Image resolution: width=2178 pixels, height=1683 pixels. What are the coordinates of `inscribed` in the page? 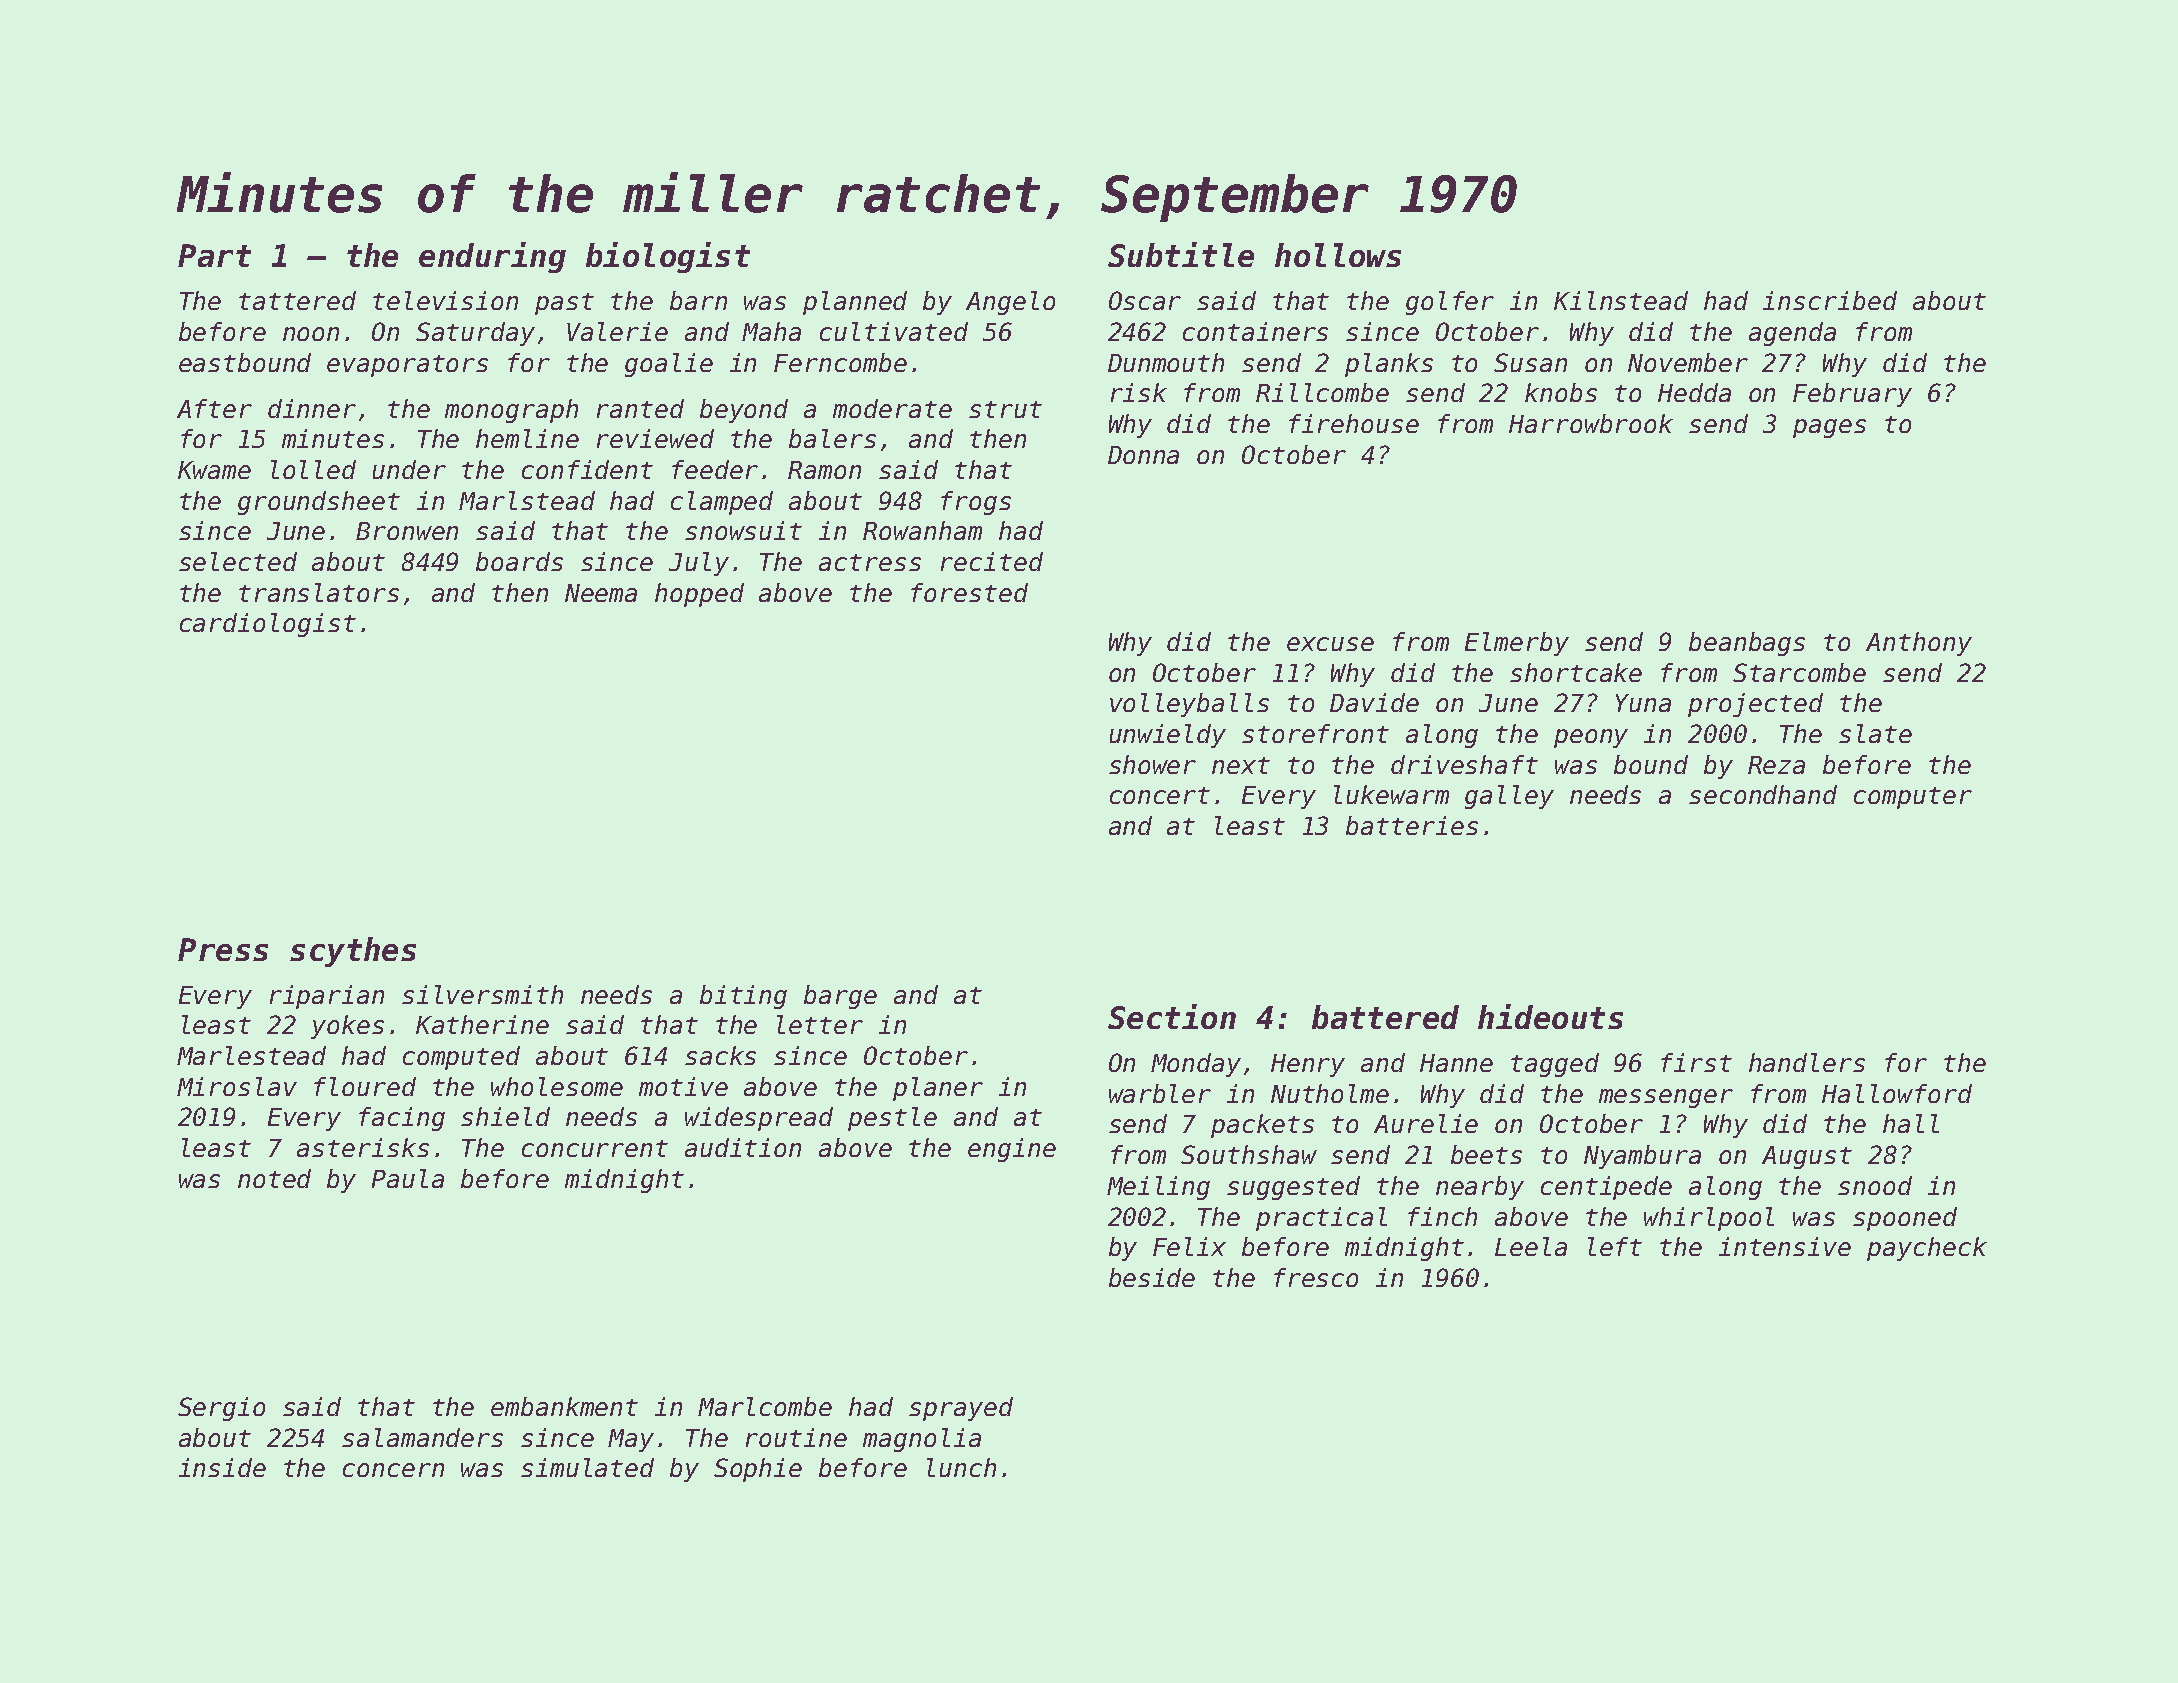 It's located at (1830, 300).
